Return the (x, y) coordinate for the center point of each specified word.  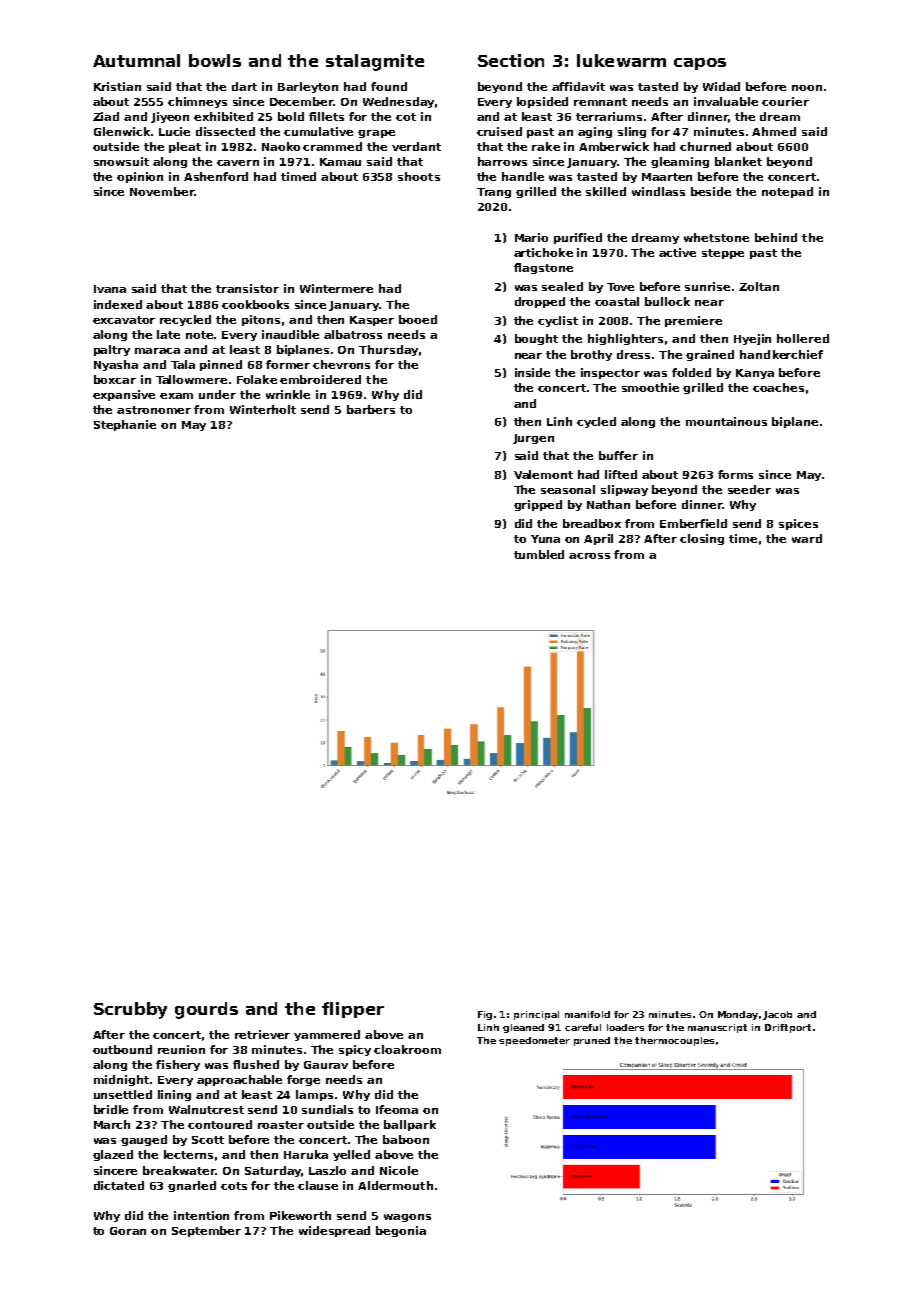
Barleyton (308, 87)
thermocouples (674, 1041)
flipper (353, 1010)
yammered (327, 1035)
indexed (118, 304)
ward (807, 538)
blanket (738, 161)
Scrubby (130, 1010)
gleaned (523, 1028)
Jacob (777, 1015)
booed (418, 319)
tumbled (539, 554)
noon (807, 88)
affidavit (578, 86)
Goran (128, 1231)
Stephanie (125, 425)
